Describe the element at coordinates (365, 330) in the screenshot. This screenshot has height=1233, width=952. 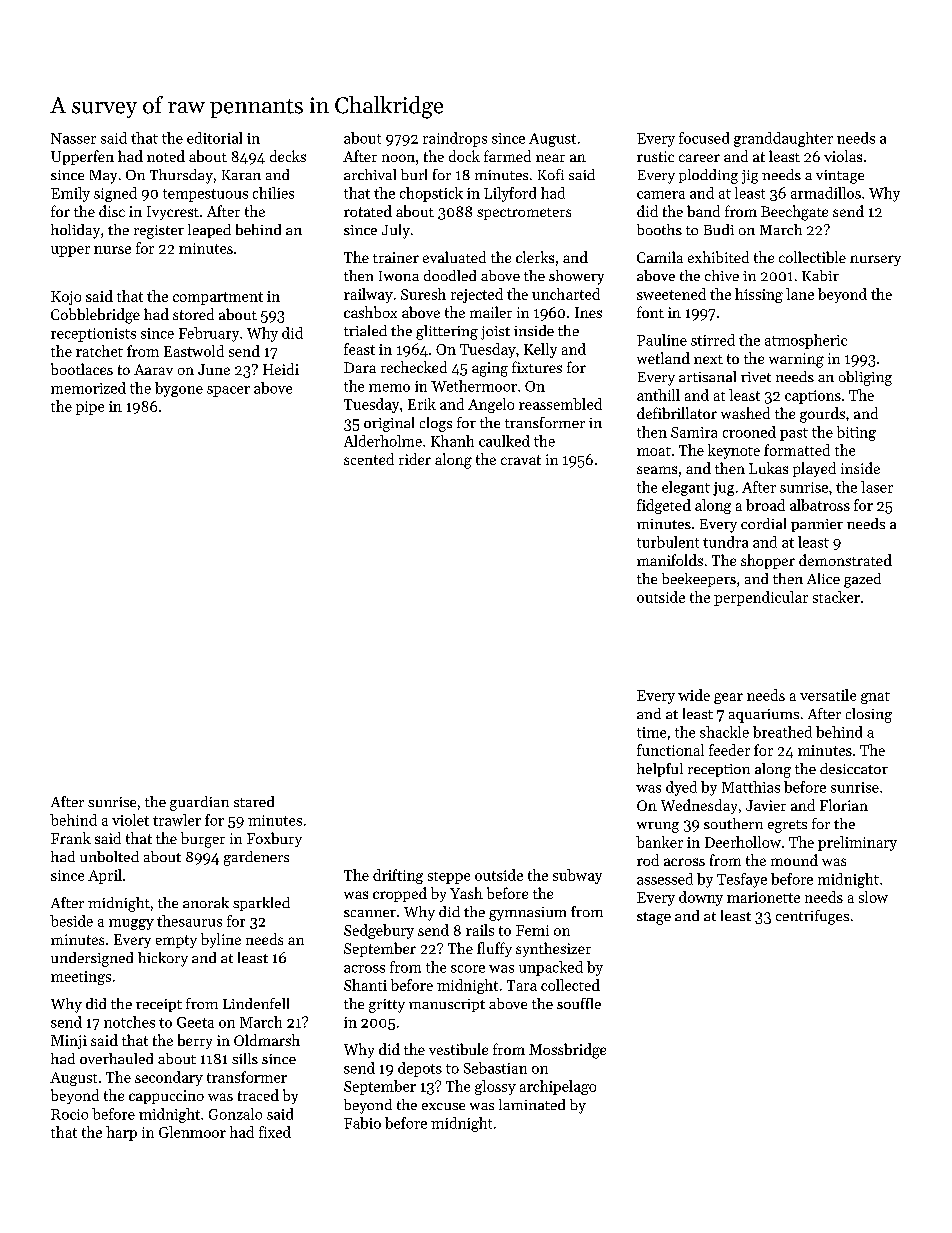
I see `trialed` at that location.
